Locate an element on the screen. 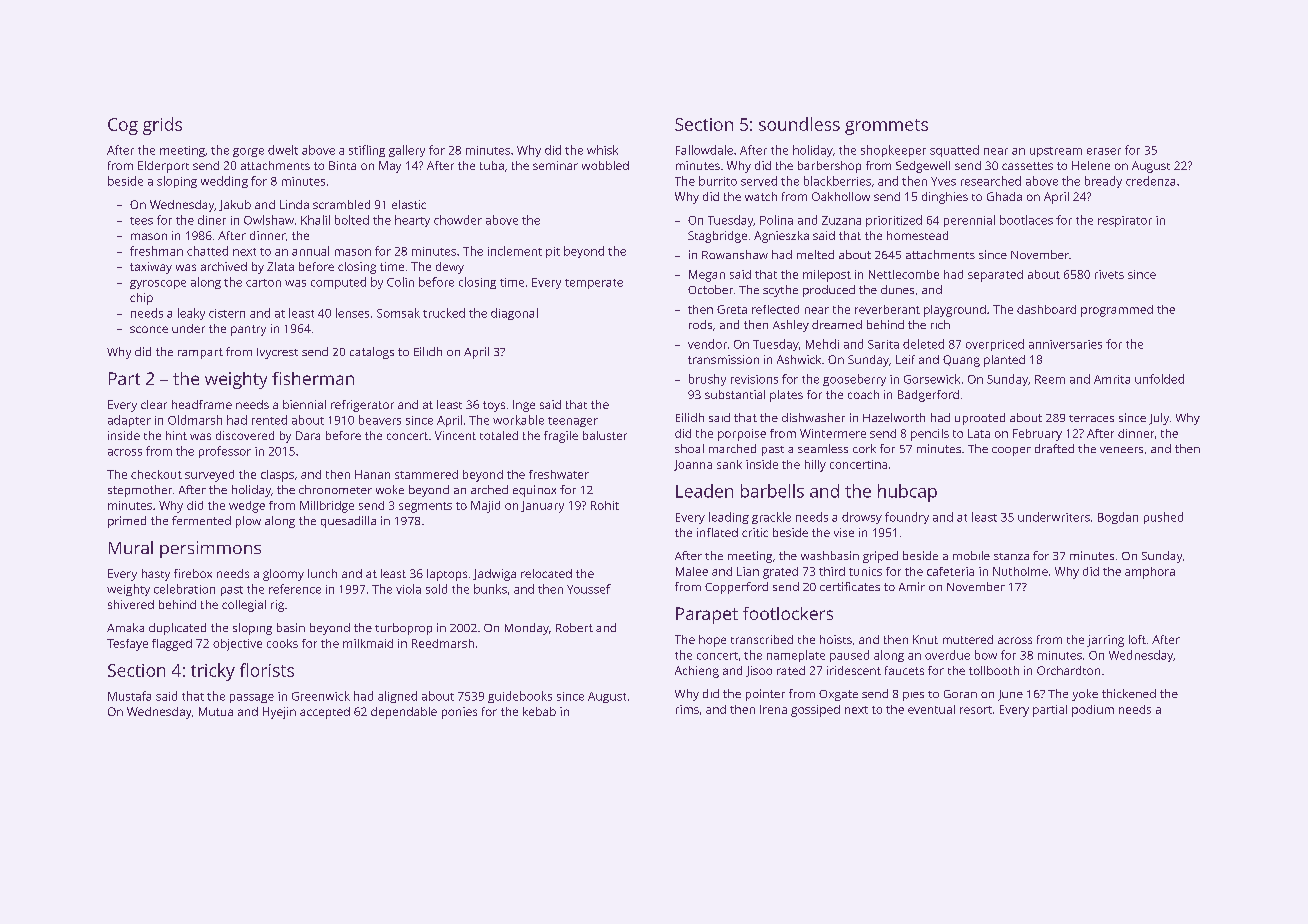  Ivycrest is located at coordinates (277, 353).
